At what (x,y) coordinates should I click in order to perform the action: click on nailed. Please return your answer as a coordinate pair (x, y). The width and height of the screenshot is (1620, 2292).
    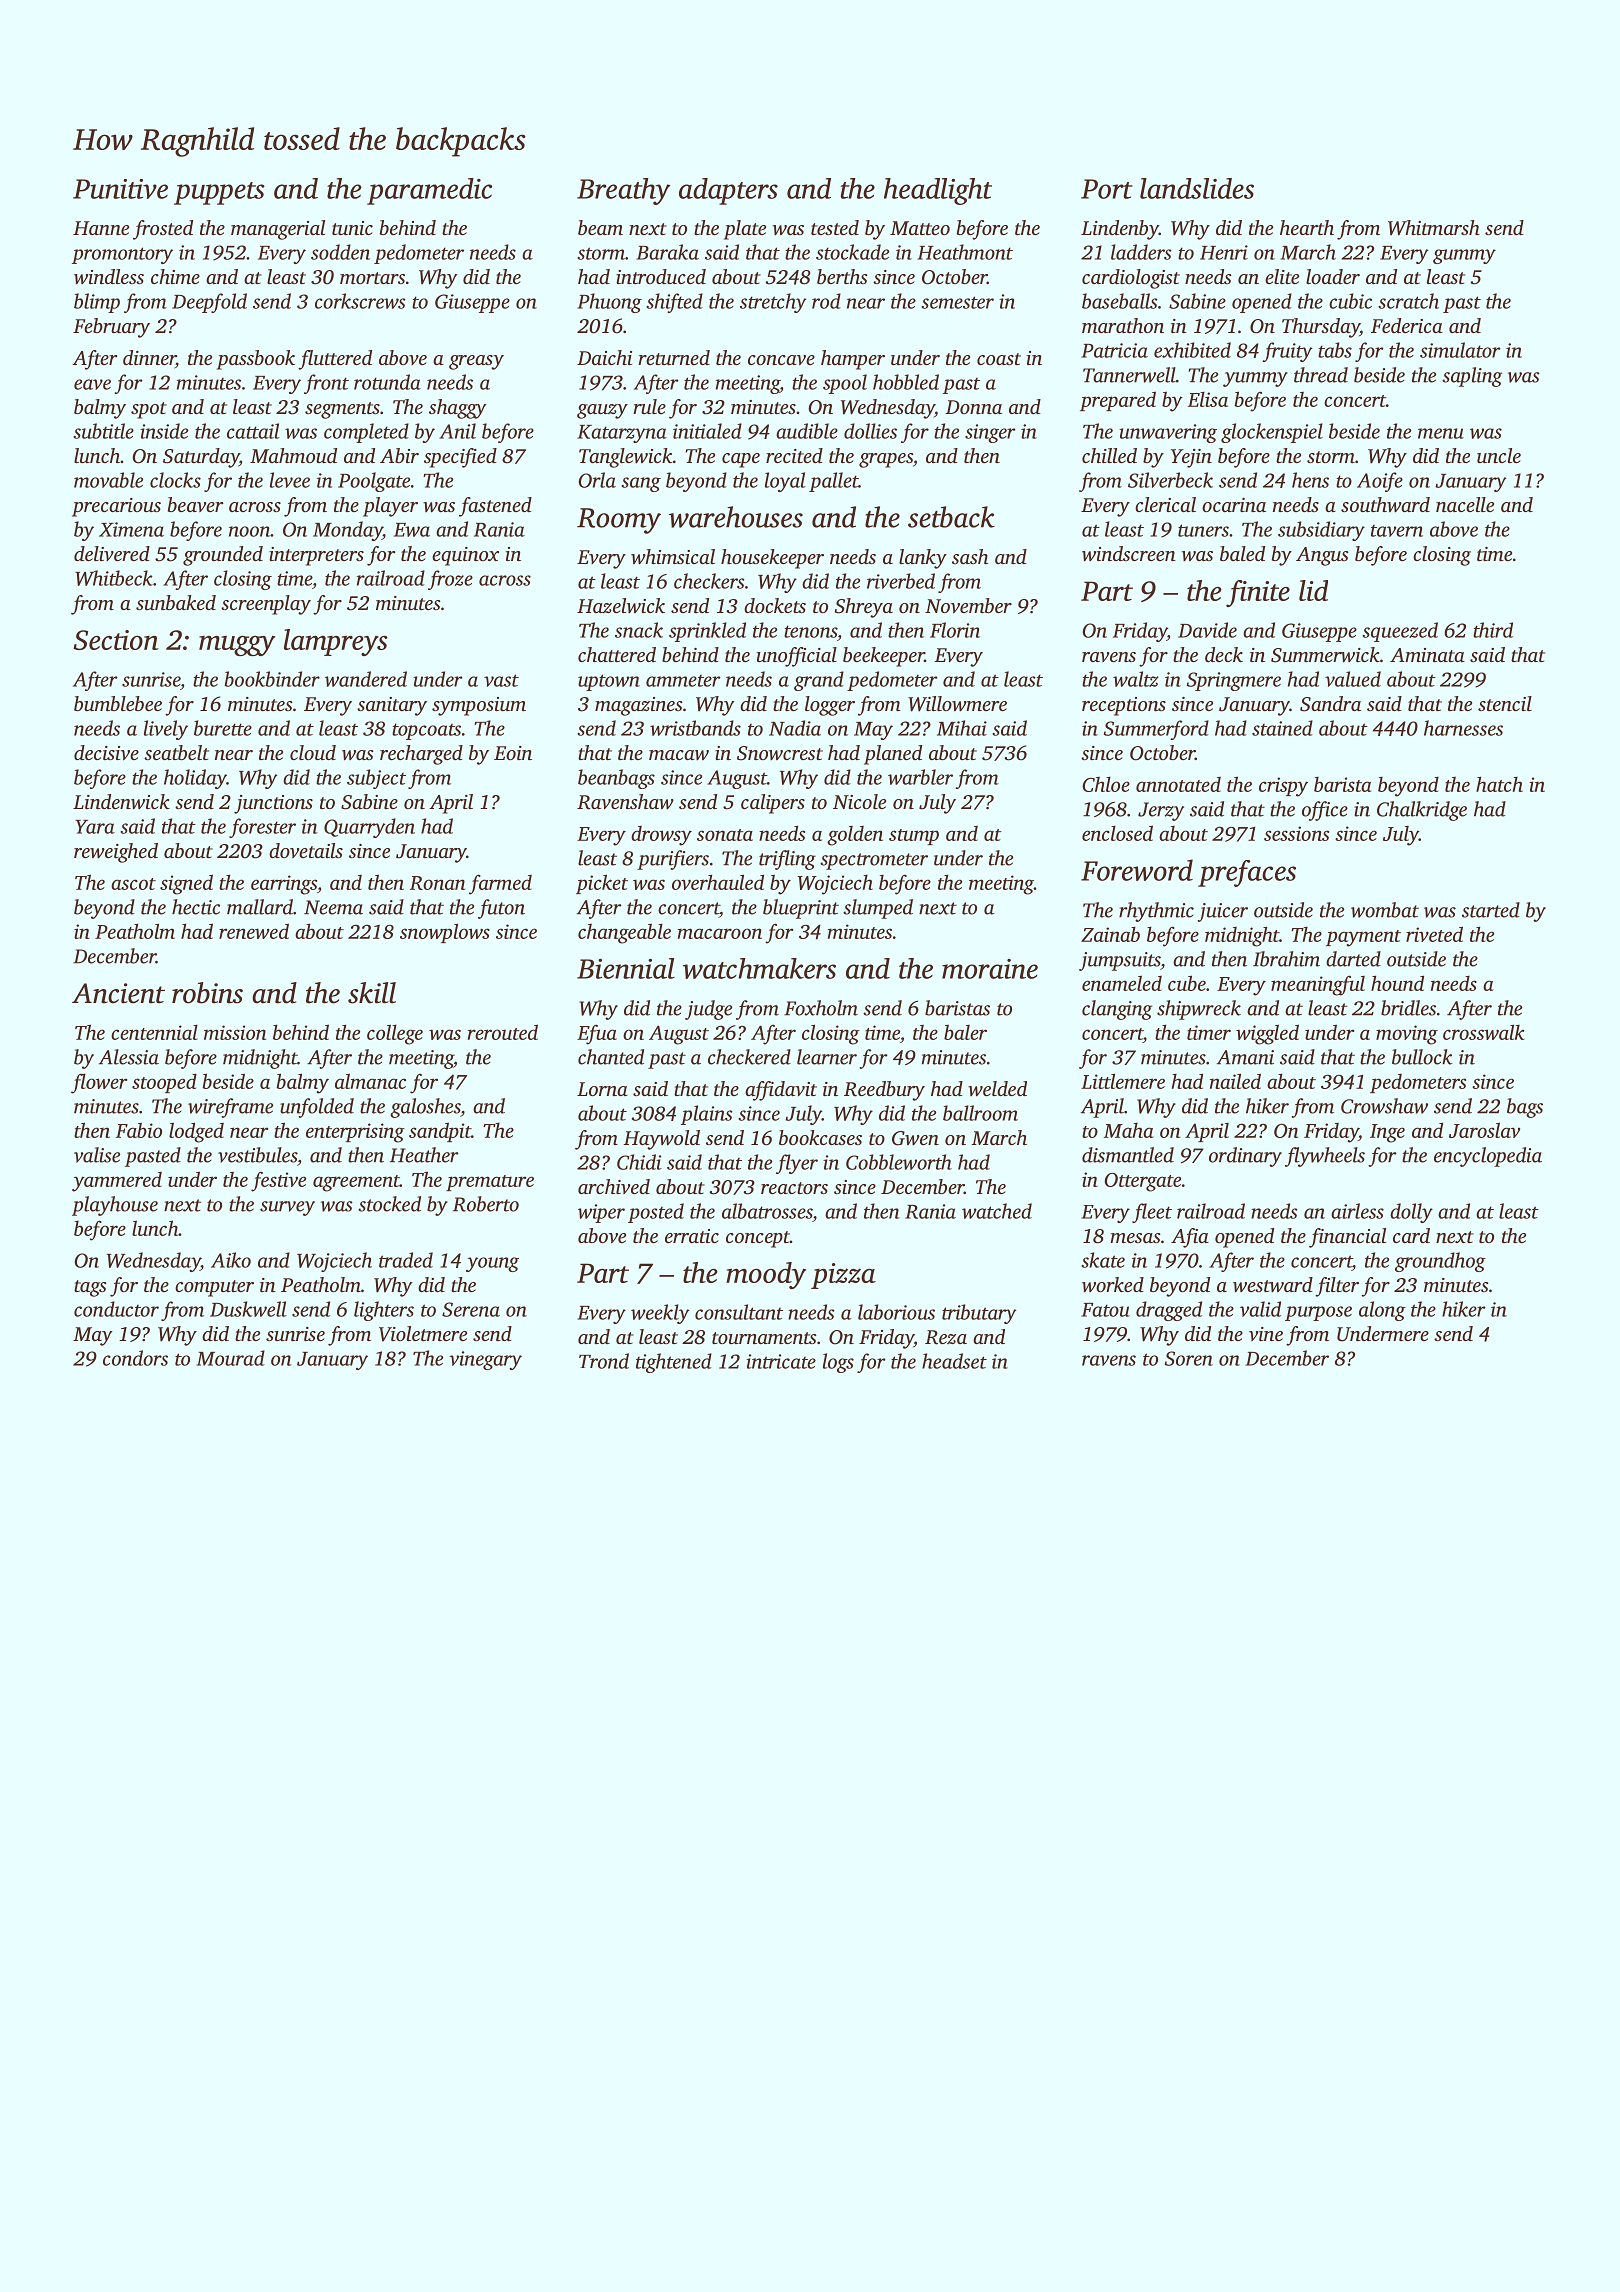
    Looking at the image, I should click on (1235, 1081).
